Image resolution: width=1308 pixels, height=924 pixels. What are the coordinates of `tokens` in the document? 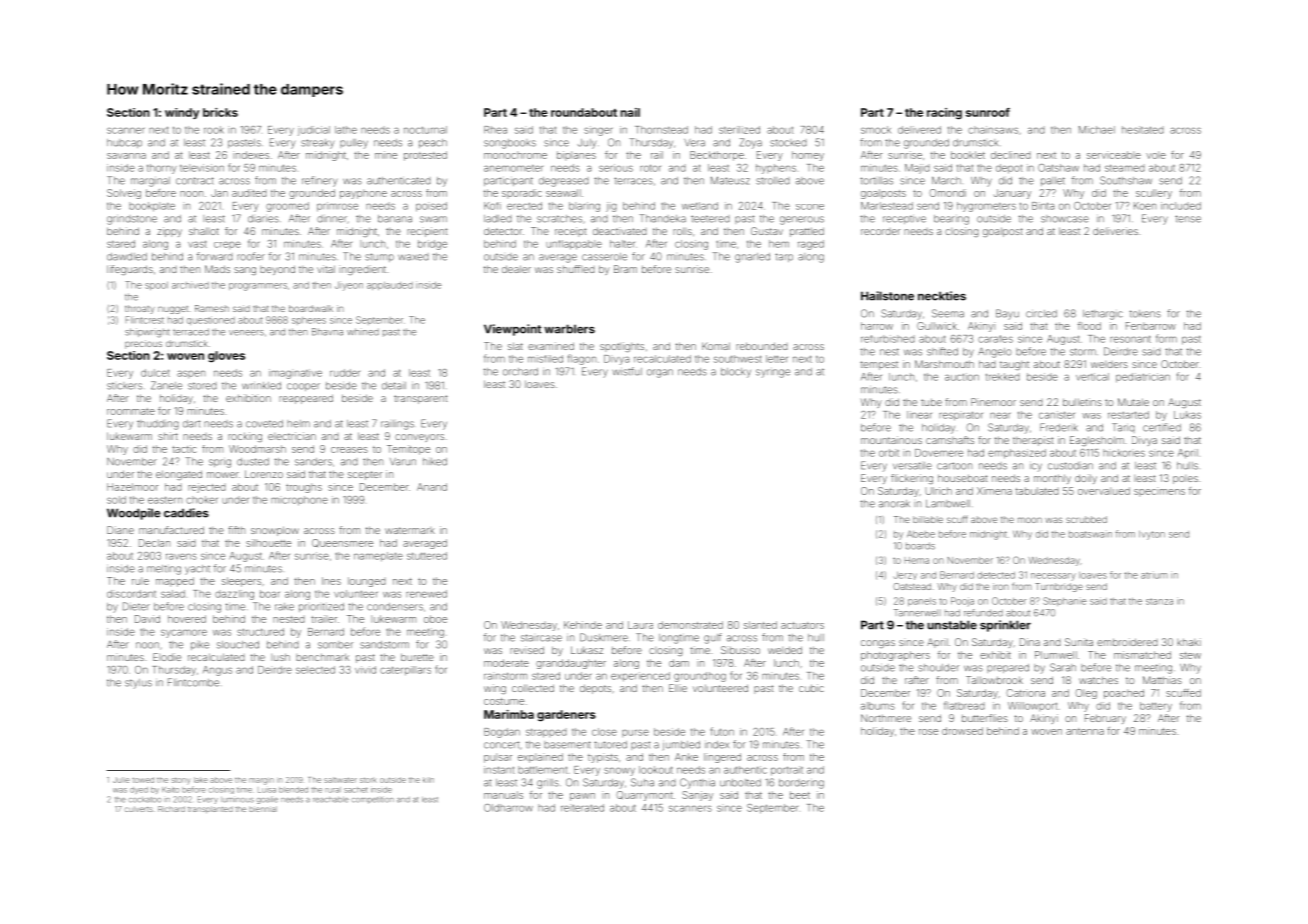 It's located at (1145, 314).
